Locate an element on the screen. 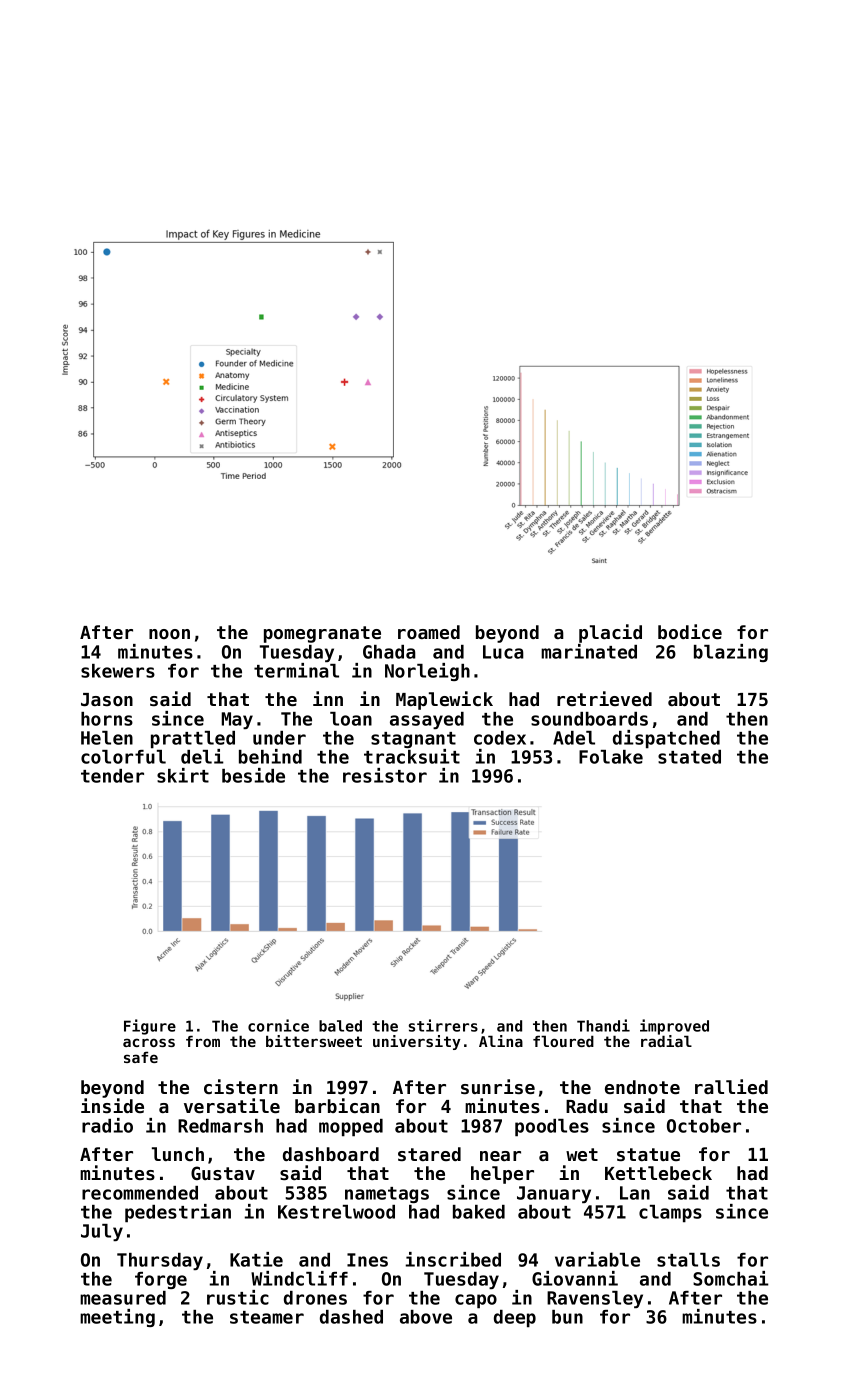  noon is located at coordinates (169, 634).
